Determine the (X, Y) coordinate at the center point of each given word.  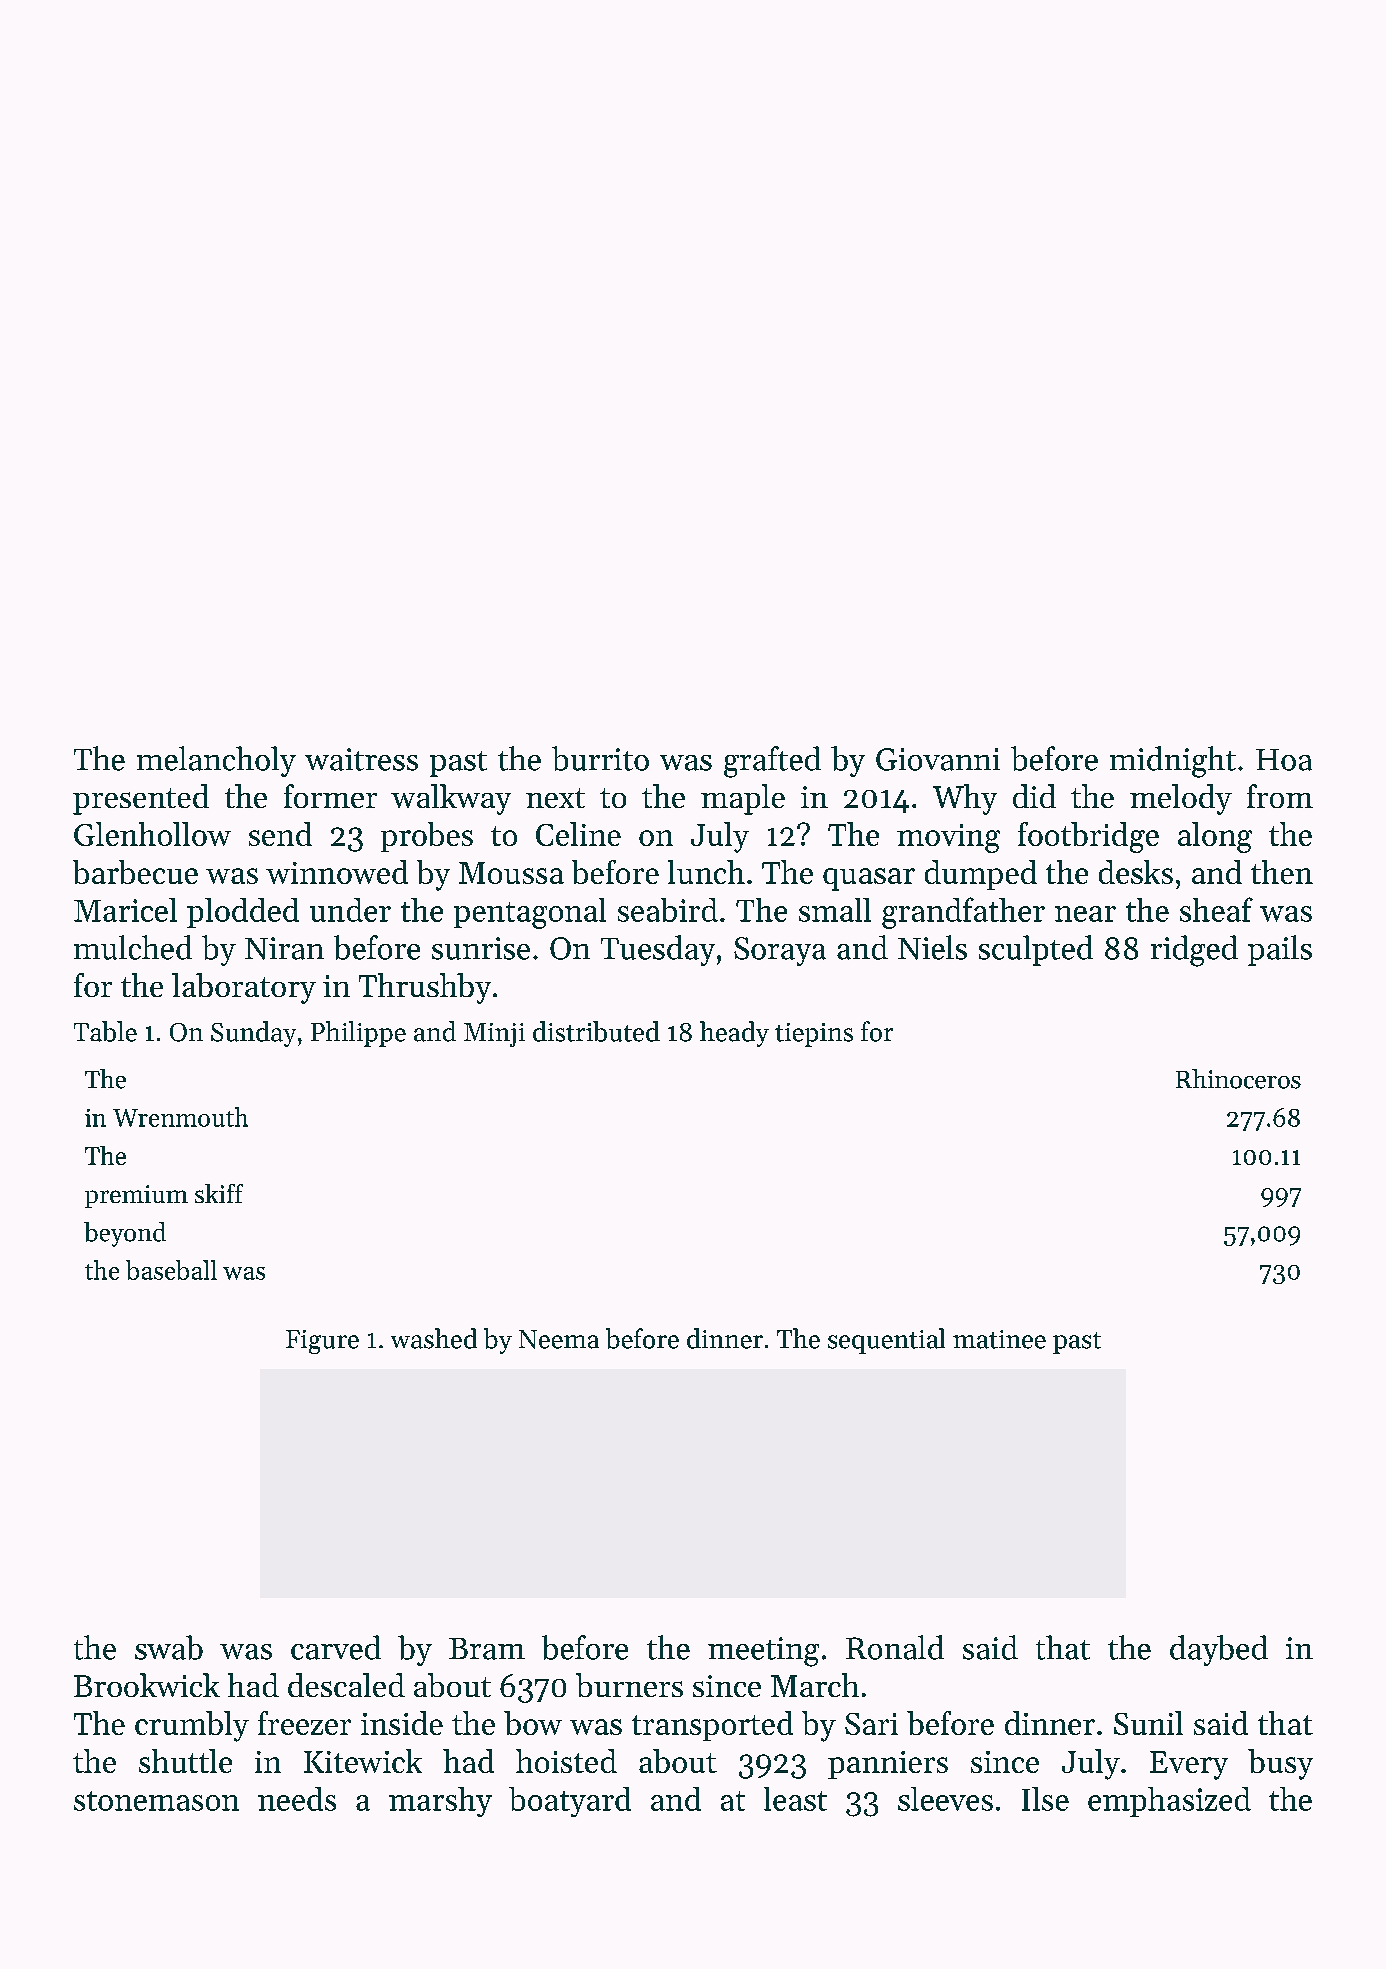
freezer (304, 1723)
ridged (1194, 951)
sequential (886, 1341)
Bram (487, 1649)
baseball (171, 1270)
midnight (1173, 762)
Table (105, 1031)
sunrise (481, 948)
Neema (559, 1339)
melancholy (216, 761)
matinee (999, 1339)
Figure (322, 1342)
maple (743, 799)
